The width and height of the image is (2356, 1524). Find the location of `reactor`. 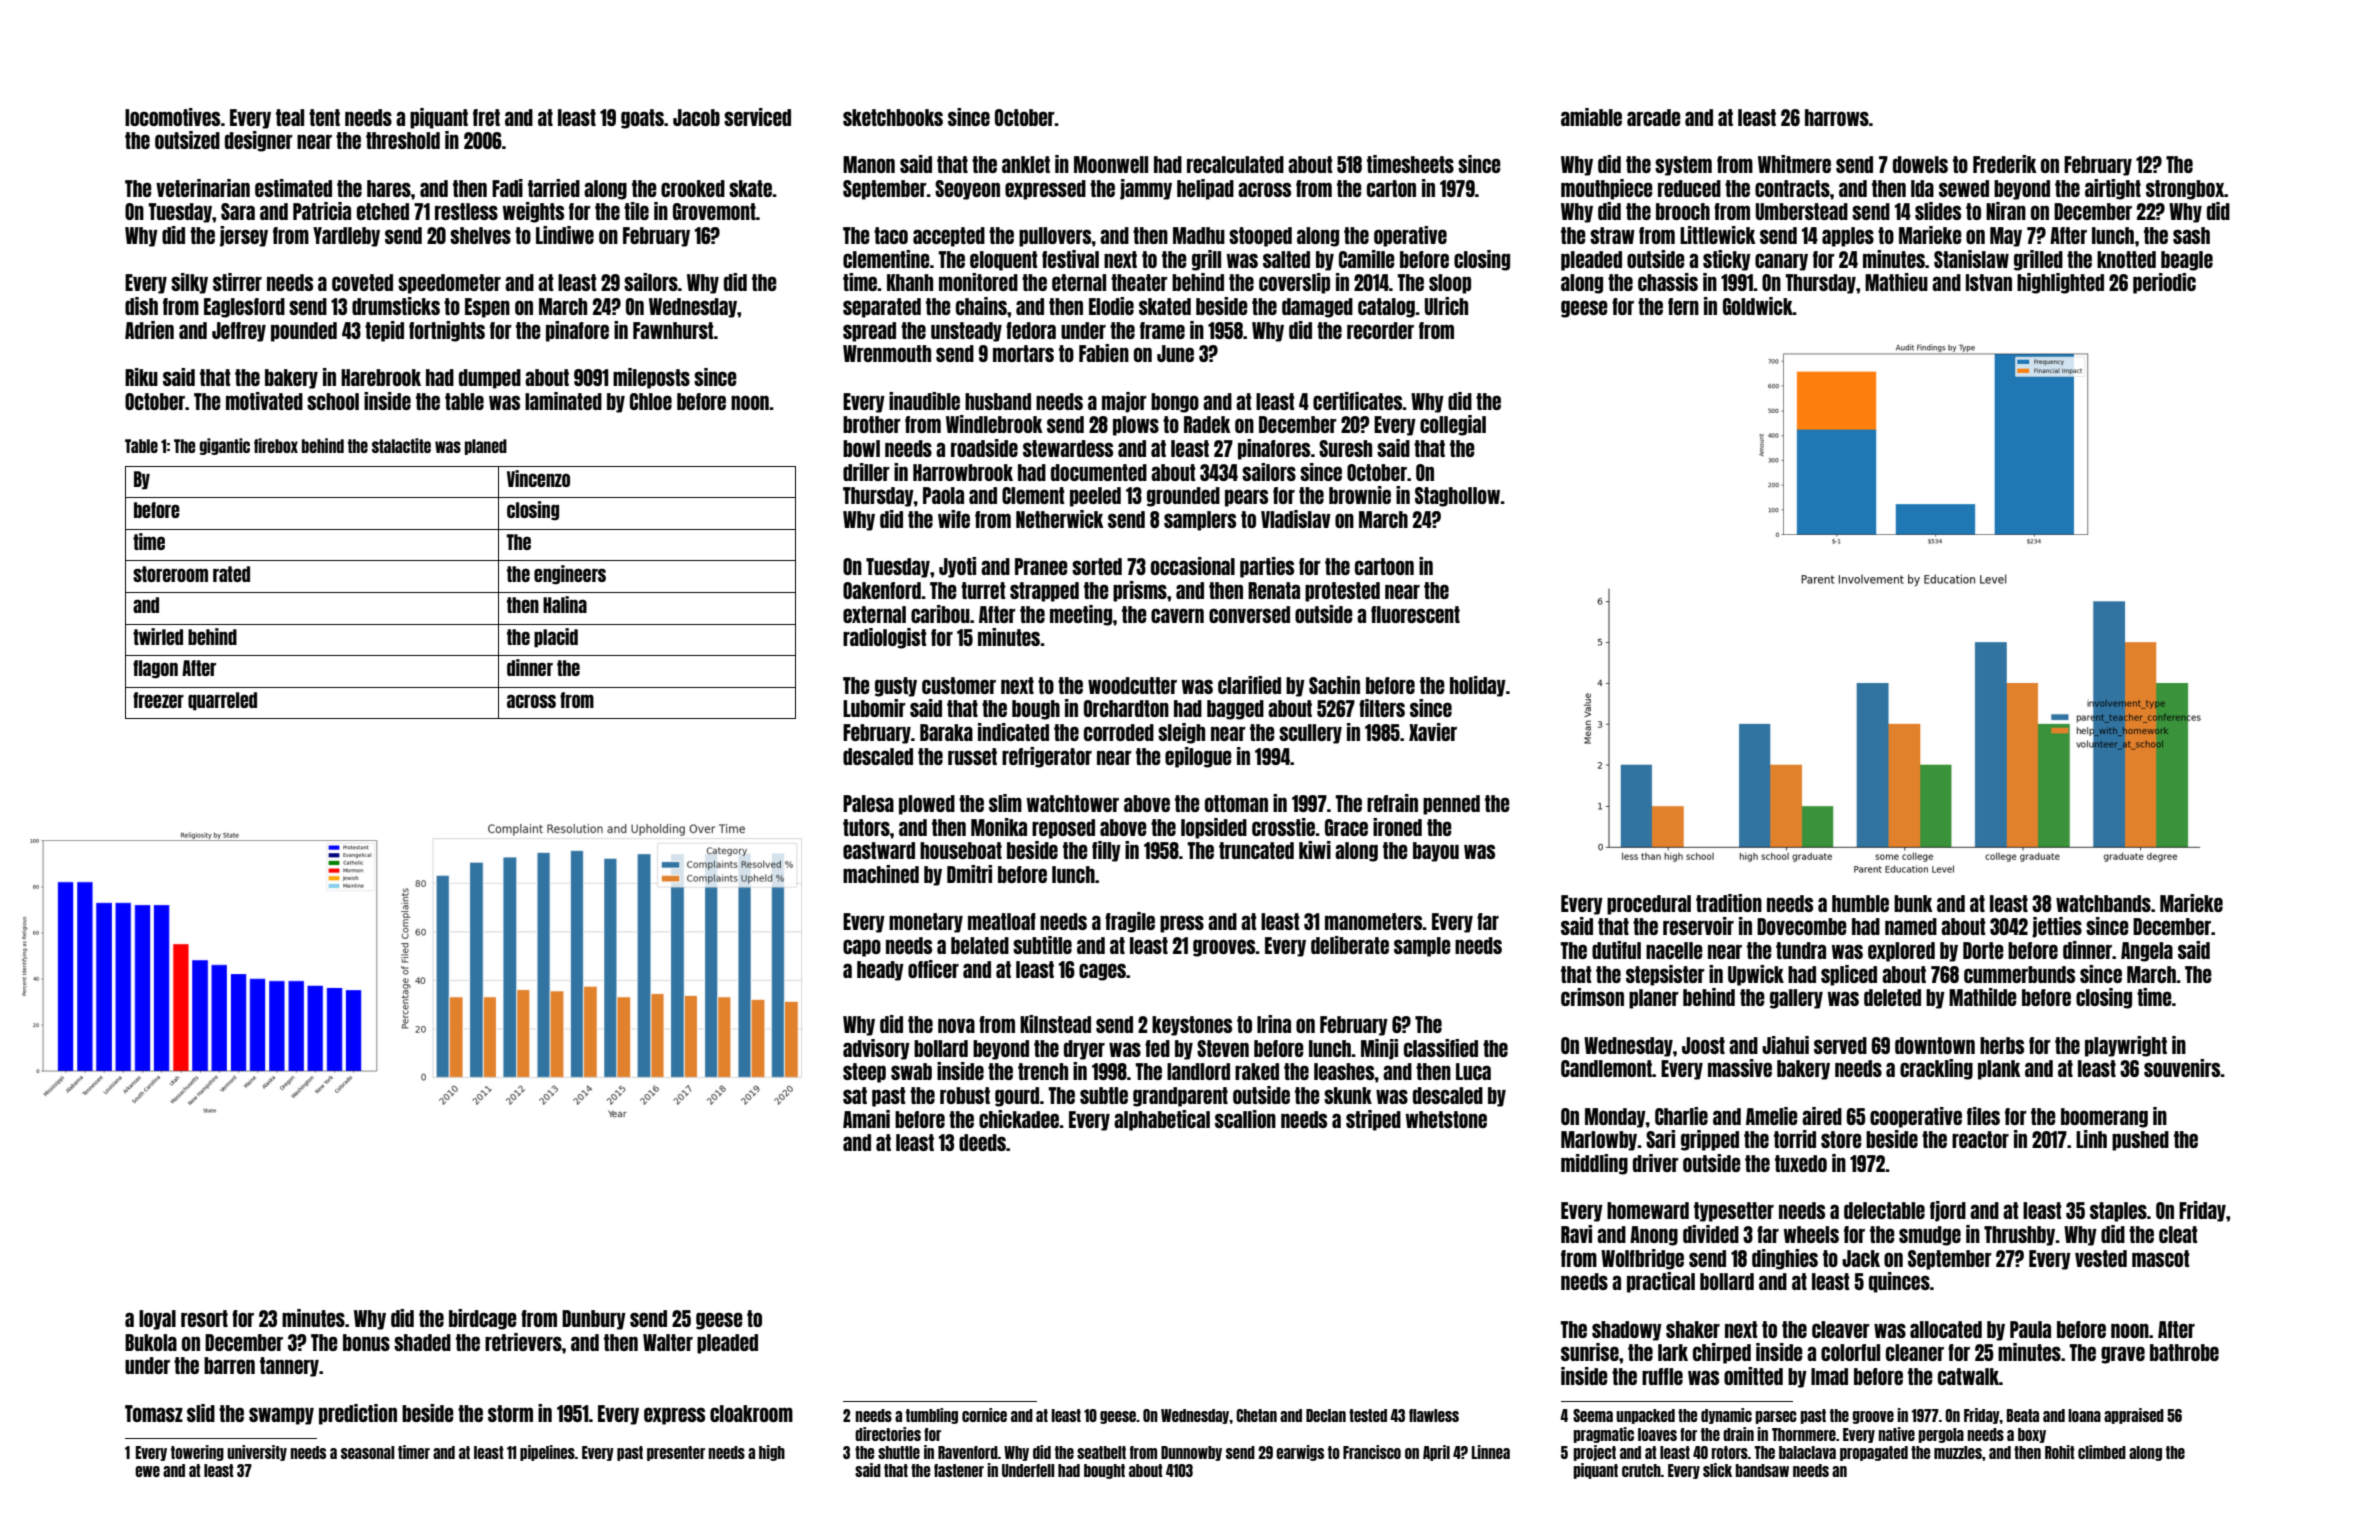

reactor is located at coordinates (1980, 1139).
